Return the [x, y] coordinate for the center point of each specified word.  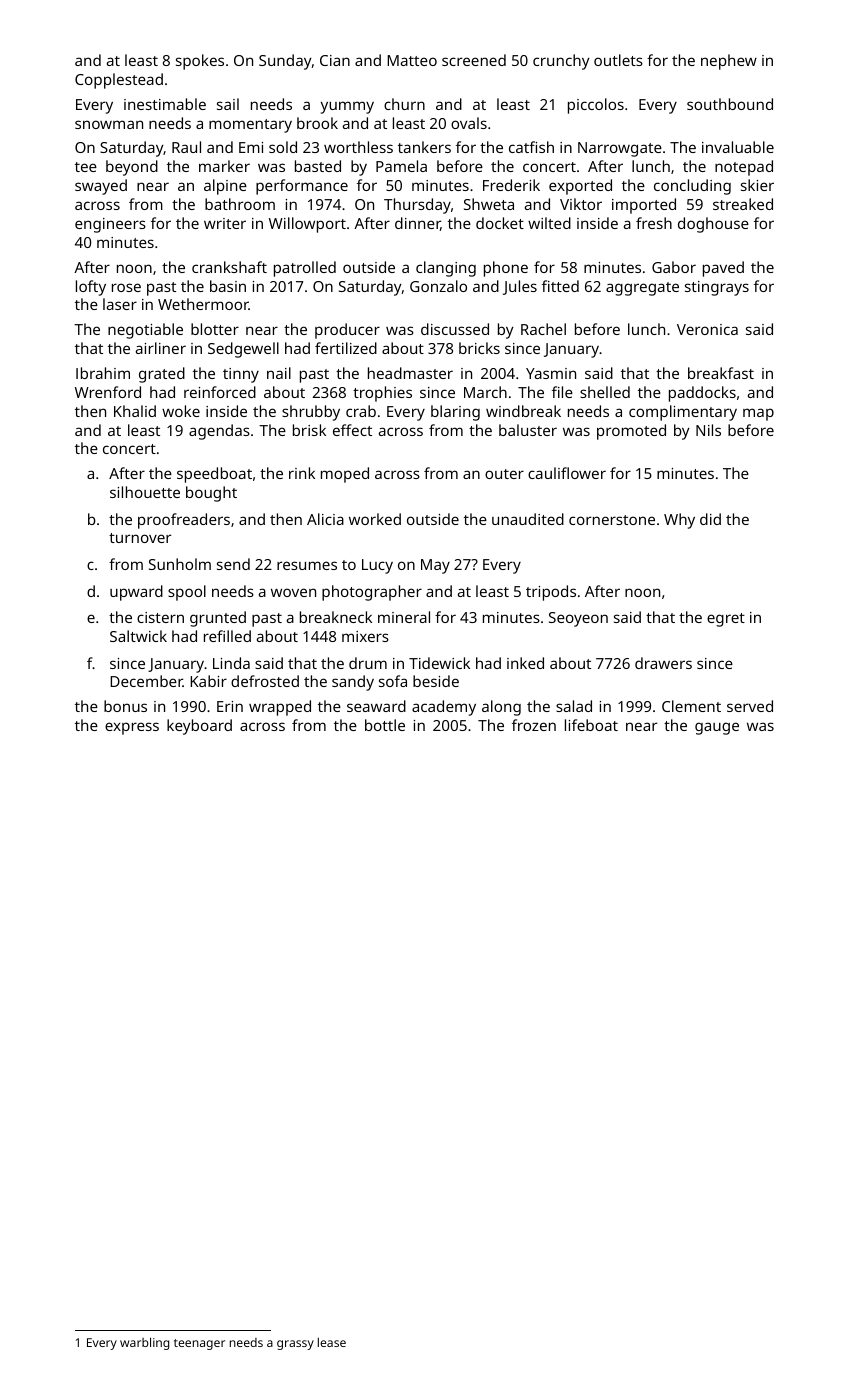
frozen [534, 725]
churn [404, 104]
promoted [631, 432]
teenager [199, 1344]
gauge [717, 728]
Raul [186, 147]
